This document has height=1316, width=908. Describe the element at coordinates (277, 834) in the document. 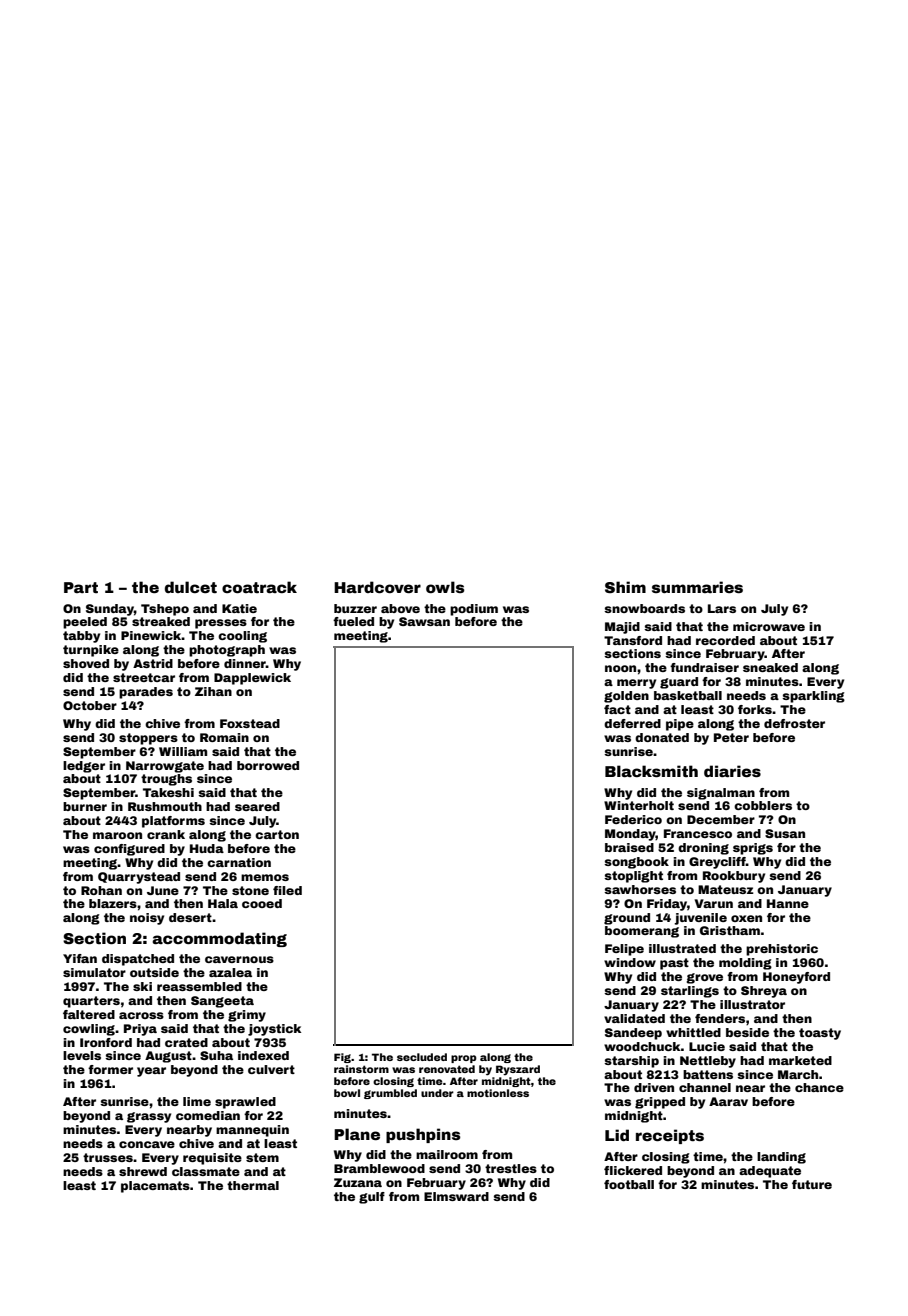

I see `carton` at that location.
